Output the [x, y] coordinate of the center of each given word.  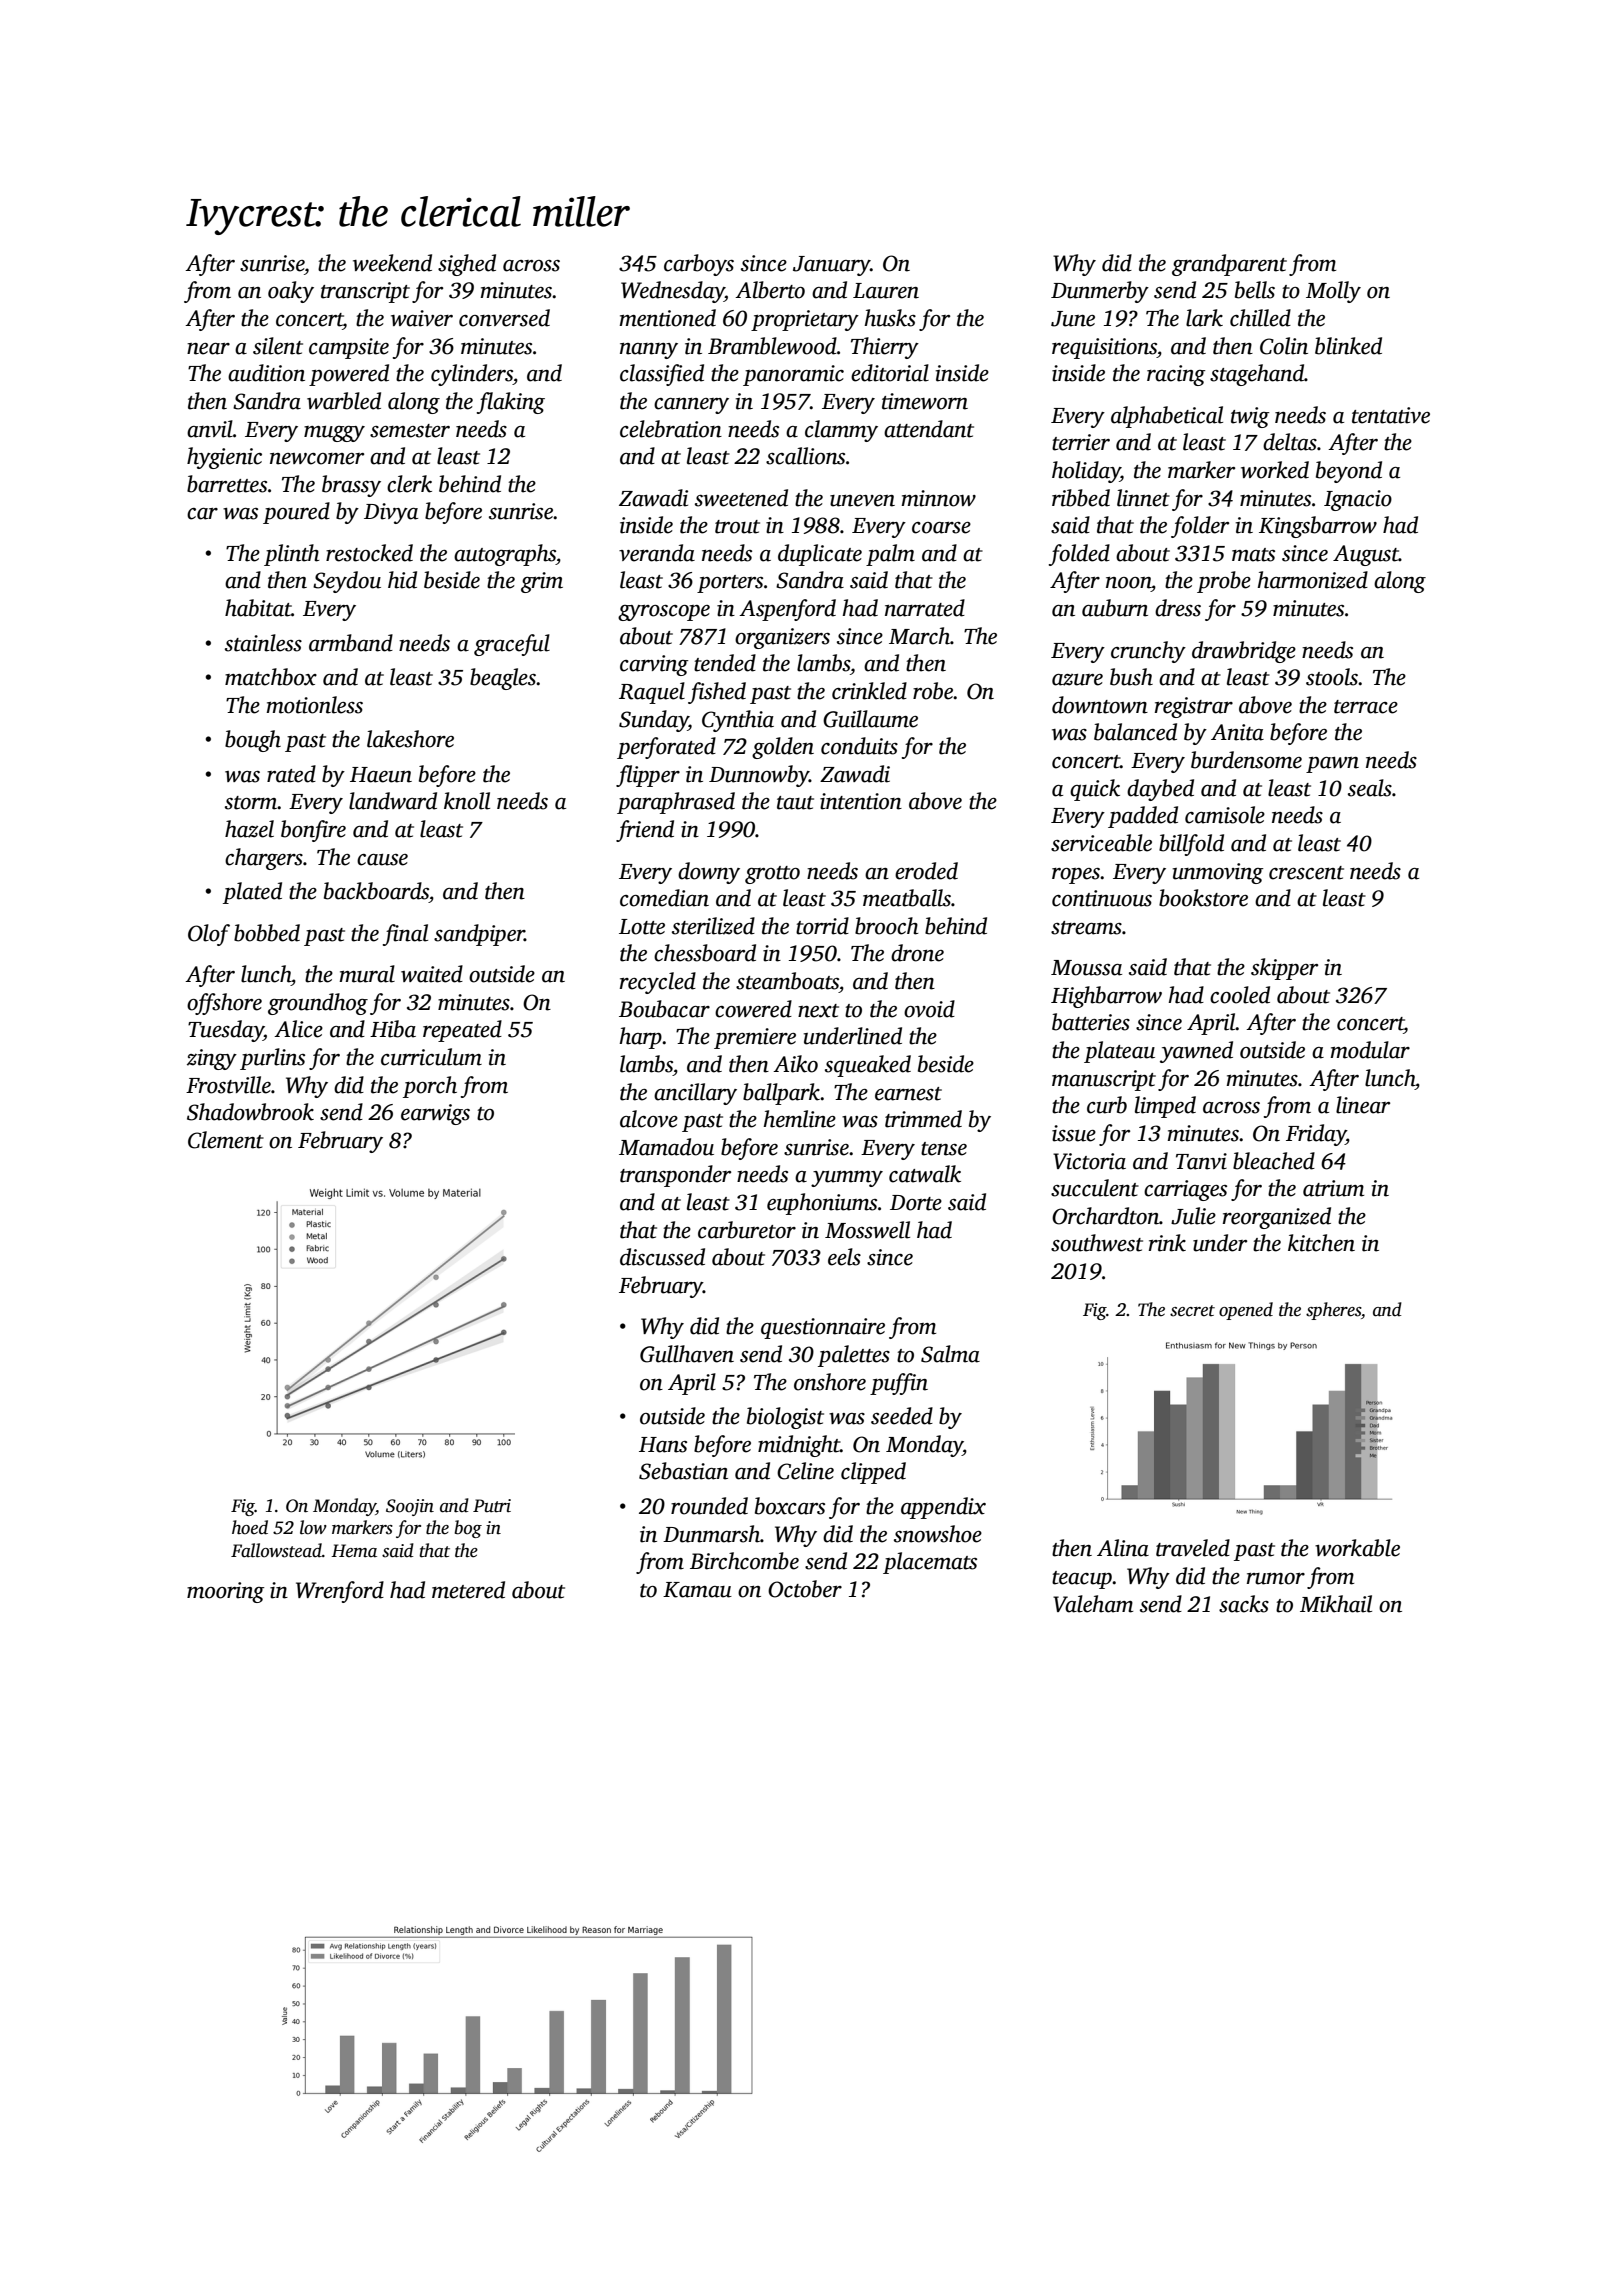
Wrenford [340, 1592]
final [405, 935]
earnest [908, 1094]
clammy [841, 431]
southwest [1097, 1243]
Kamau [697, 1590]
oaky [291, 292]
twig [1250, 417]
